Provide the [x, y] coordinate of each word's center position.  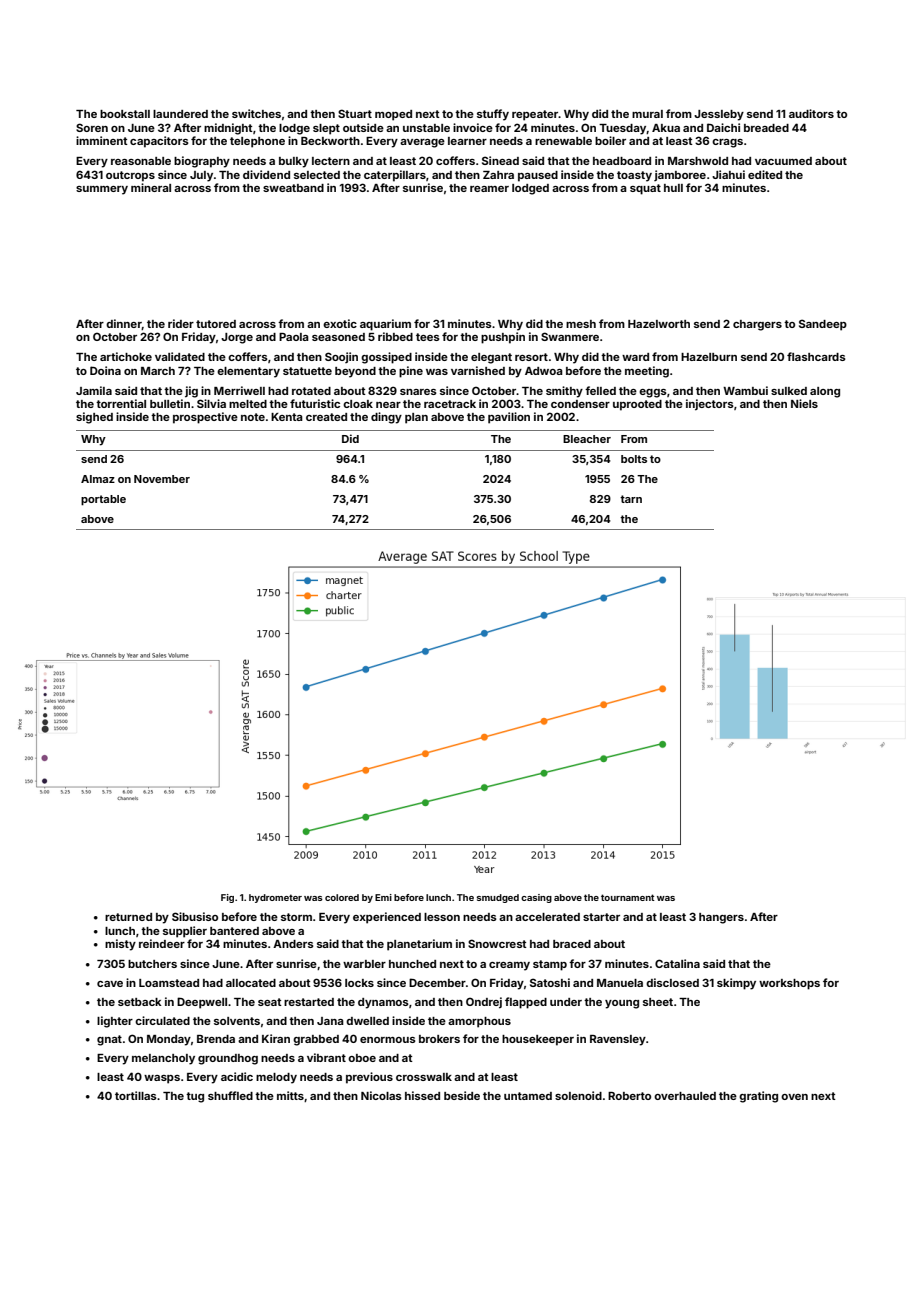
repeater [535, 115]
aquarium [385, 325]
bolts [634, 459]
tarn [631, 499]
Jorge [237, 338]
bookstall [125, 114]
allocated [251, 983]
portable [103, 500]
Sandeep [823, 325]
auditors [811, 113]
